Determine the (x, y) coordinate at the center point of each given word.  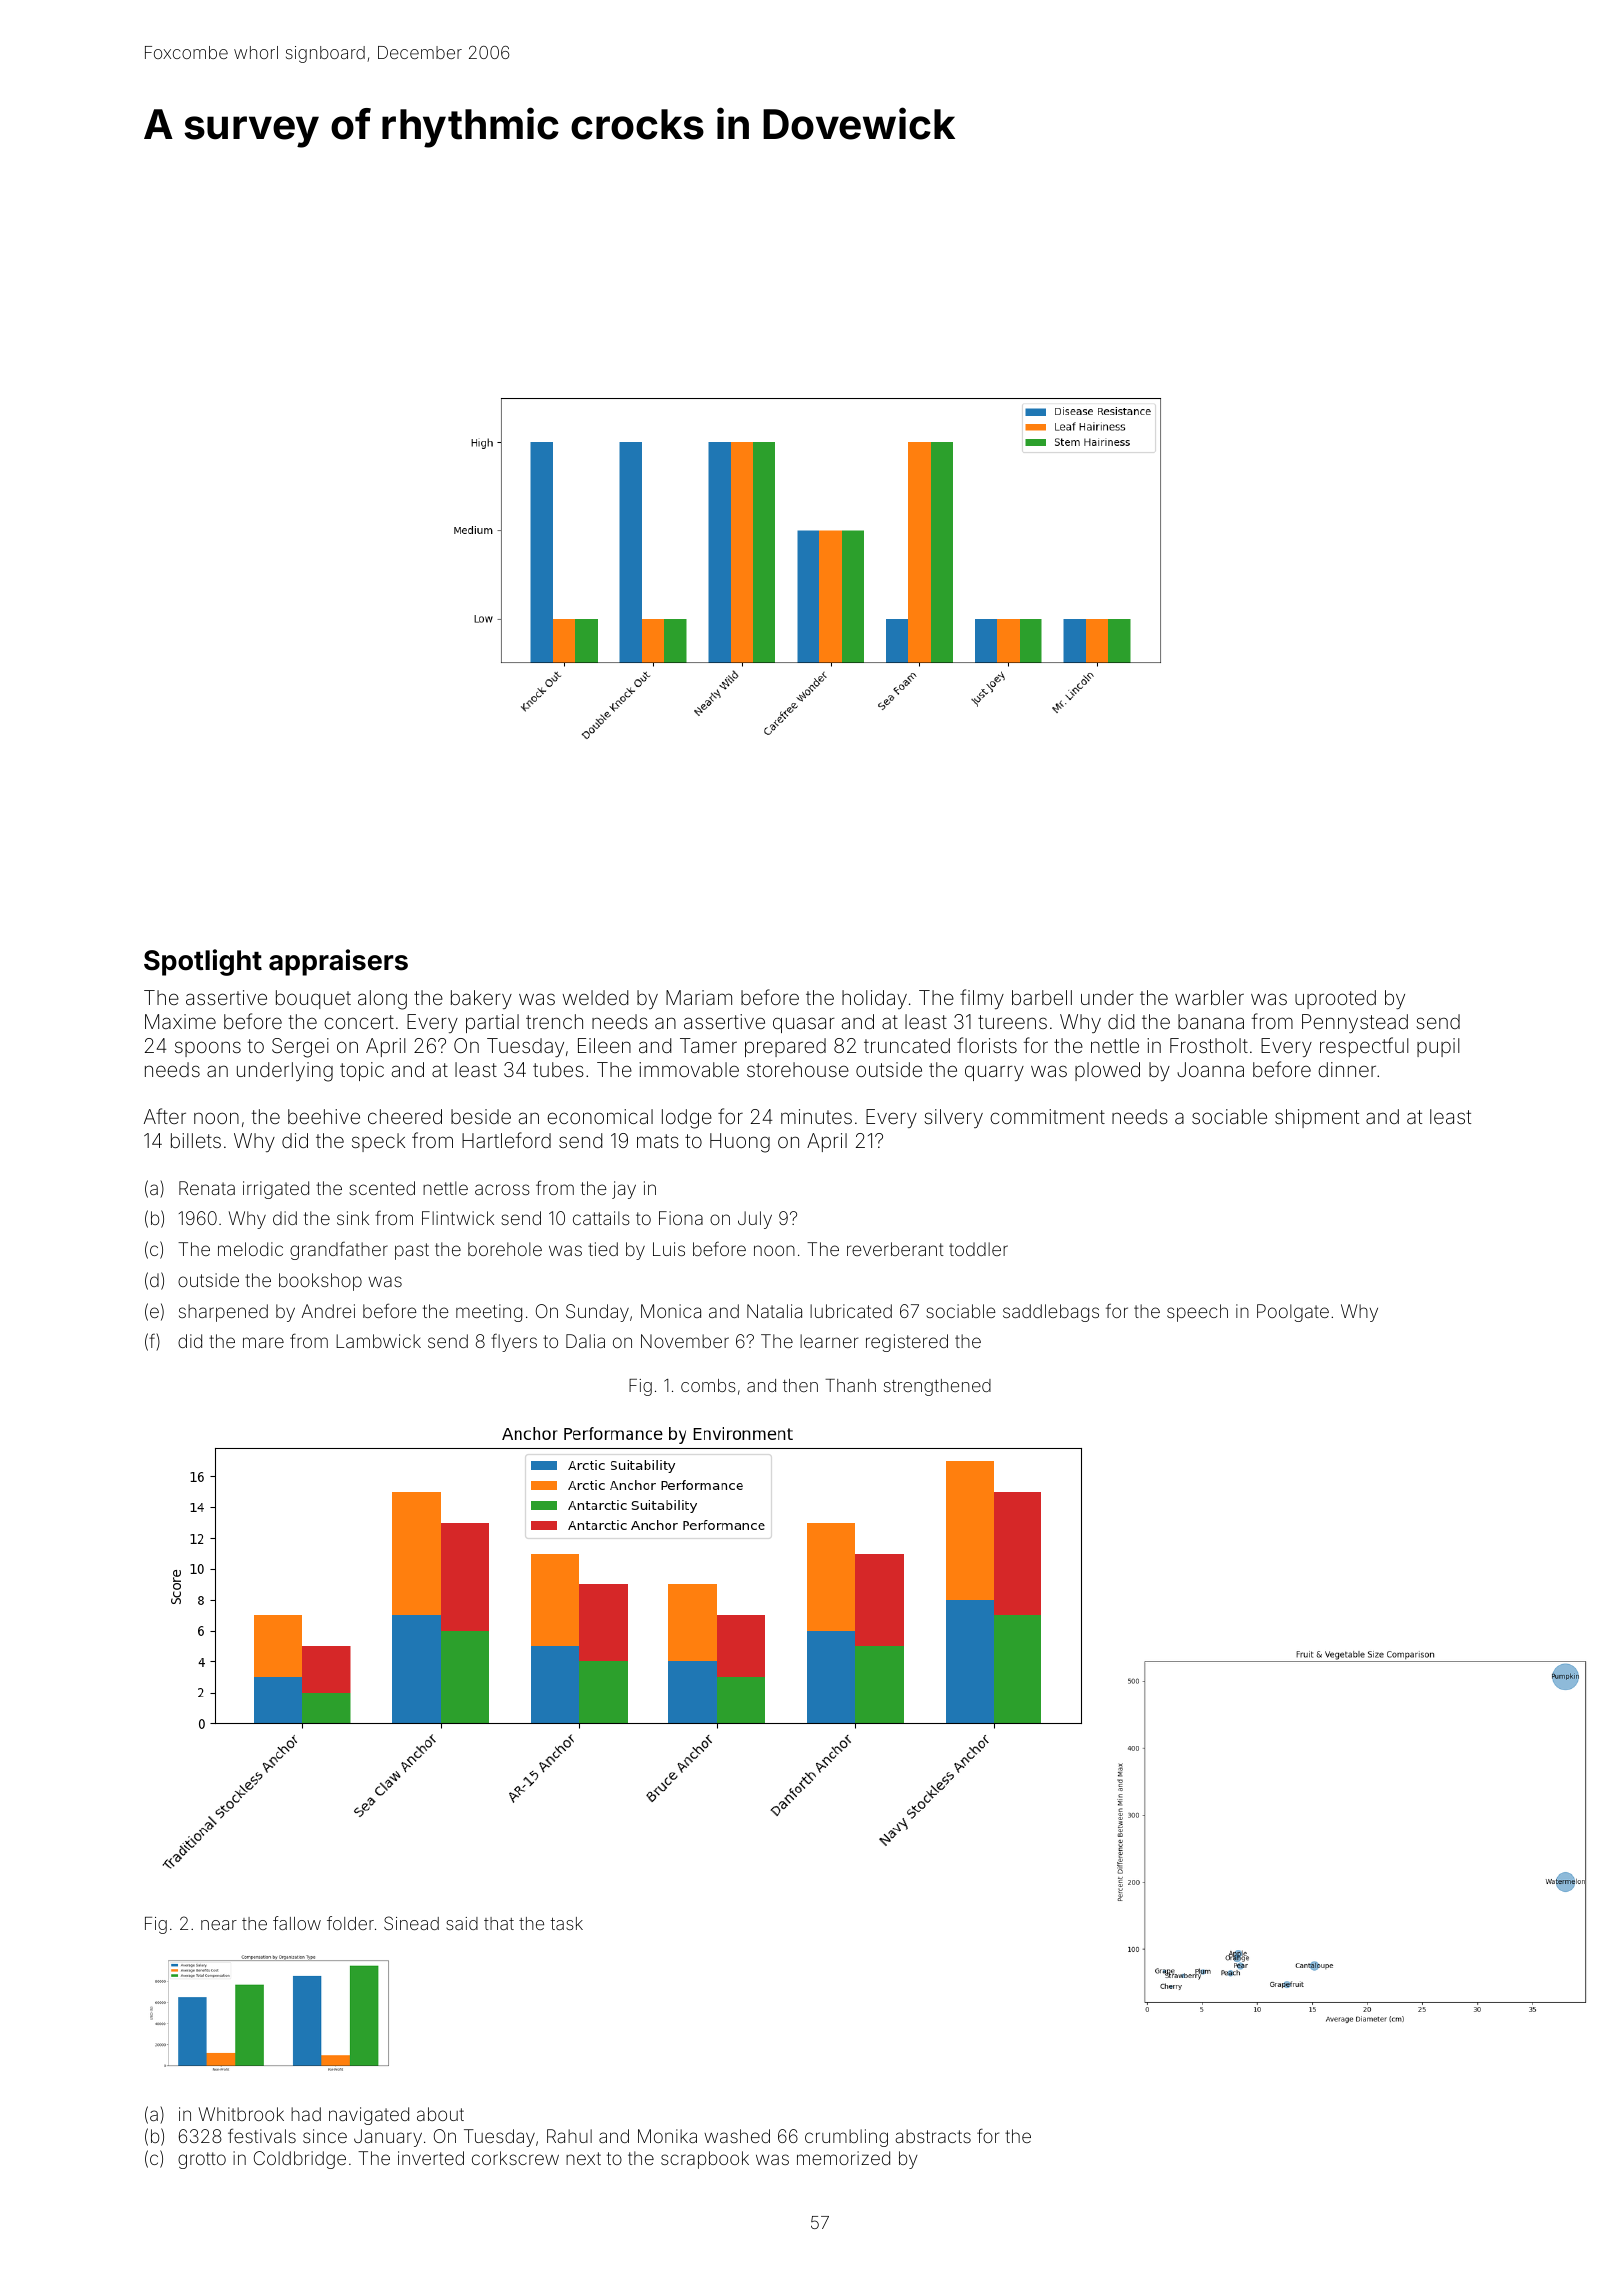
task (566, 1923)
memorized (843, 2158)
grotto (202, 2160)
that (499, 1923)
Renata (207, 1188)
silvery (953, 1118)
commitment (1047, 1116)
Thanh (850, 1385)
